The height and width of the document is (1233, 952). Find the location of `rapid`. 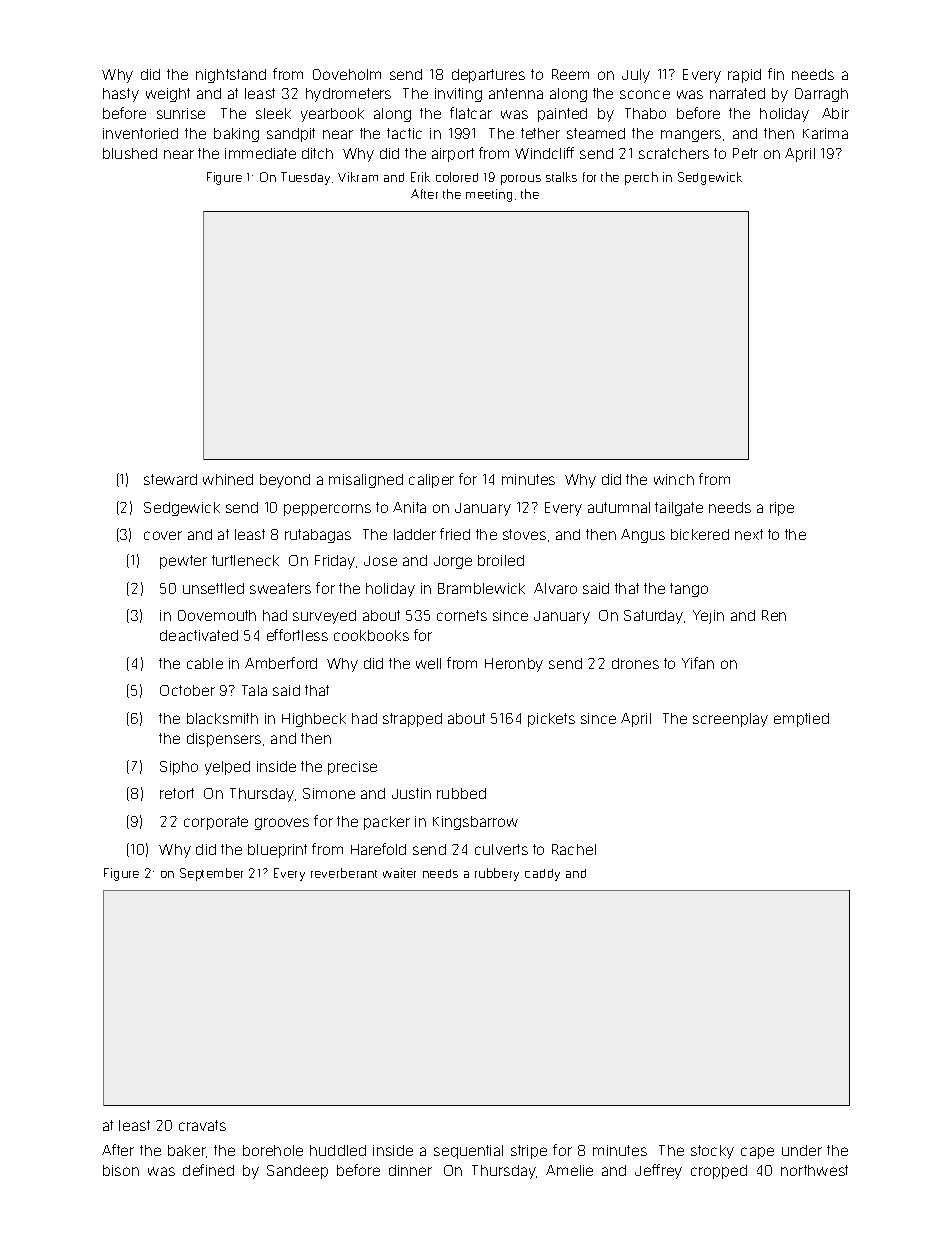

rapid is located at coordinates (744, 76).
